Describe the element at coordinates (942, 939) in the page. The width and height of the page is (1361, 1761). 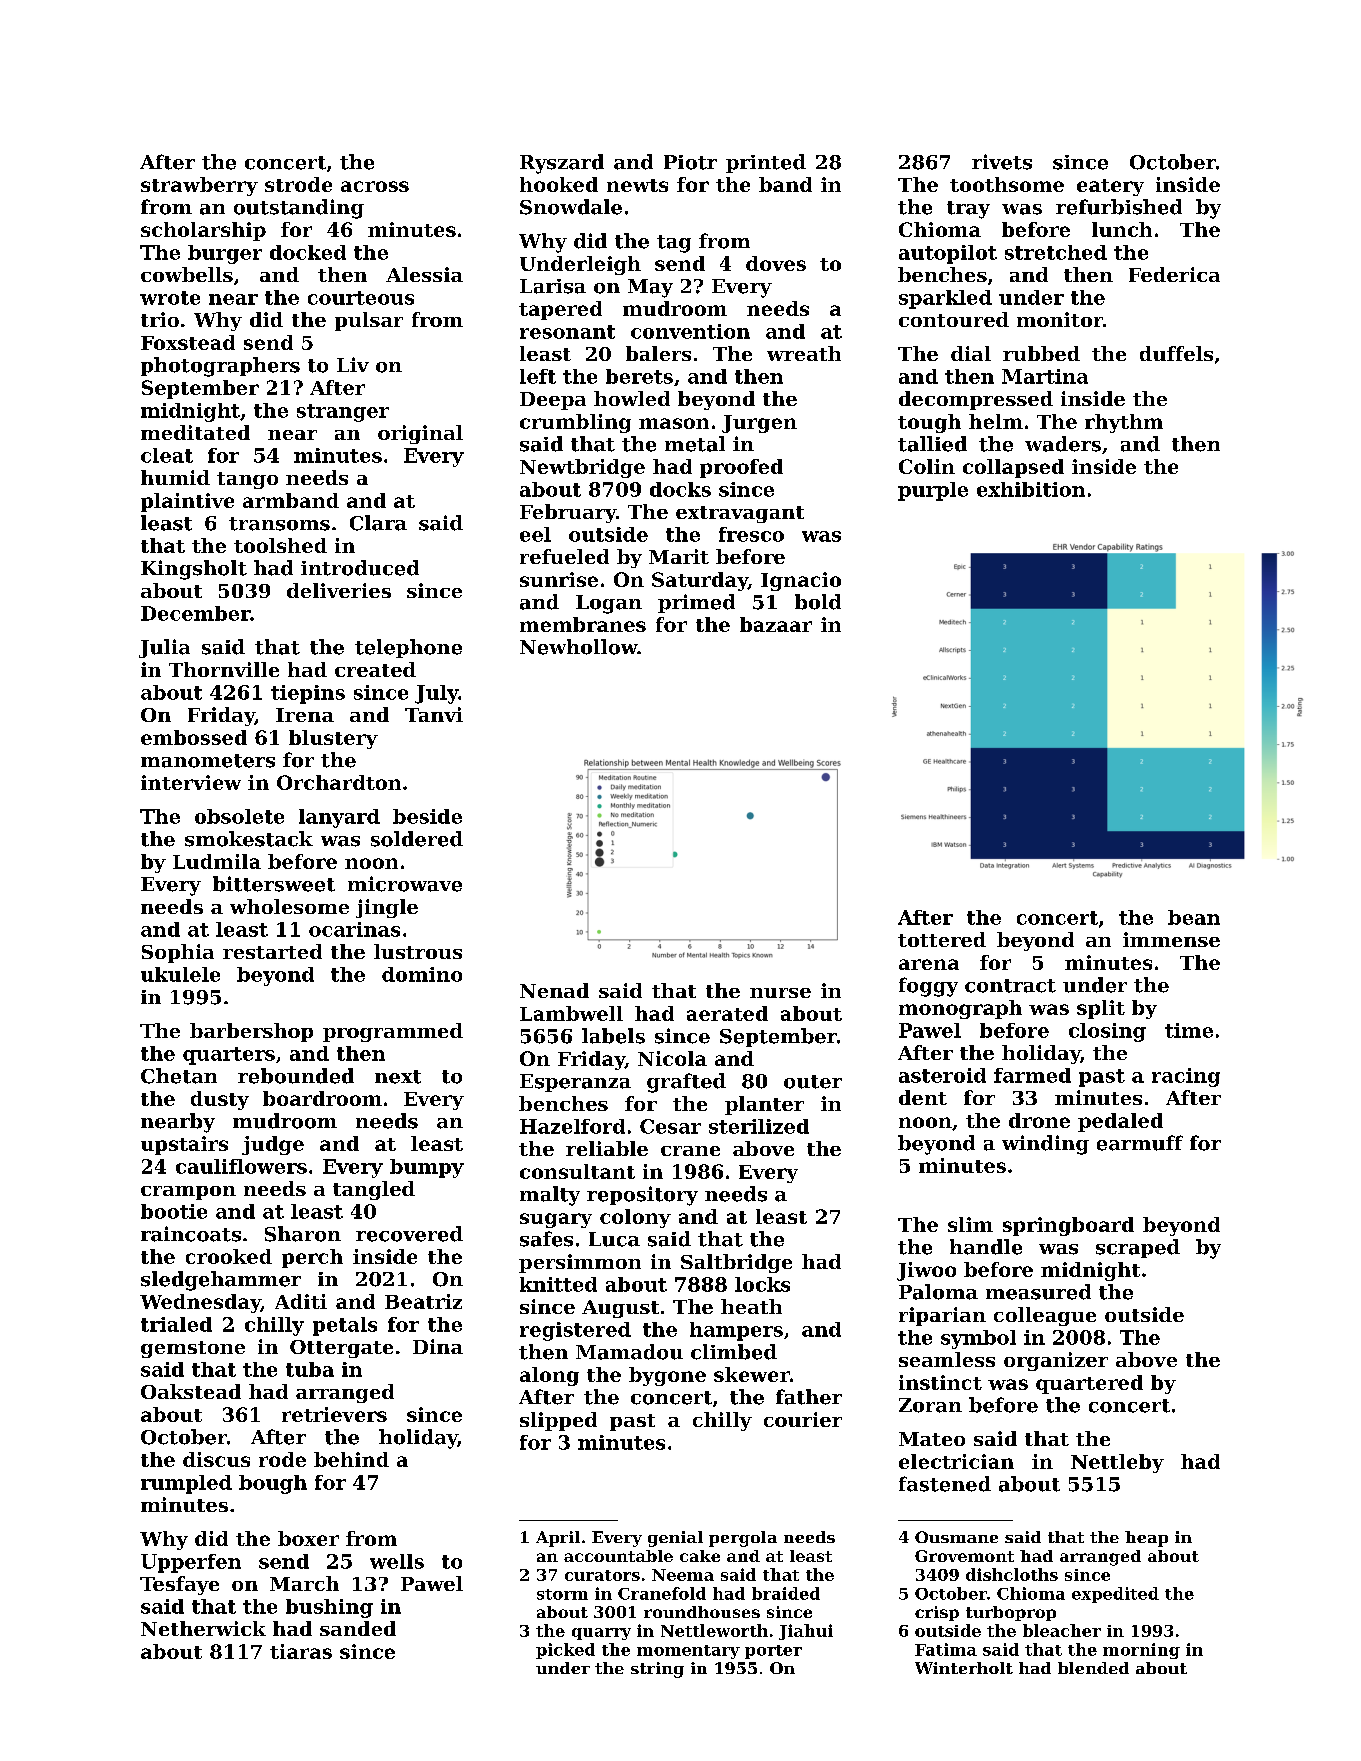
I see `tottered` at that location.
